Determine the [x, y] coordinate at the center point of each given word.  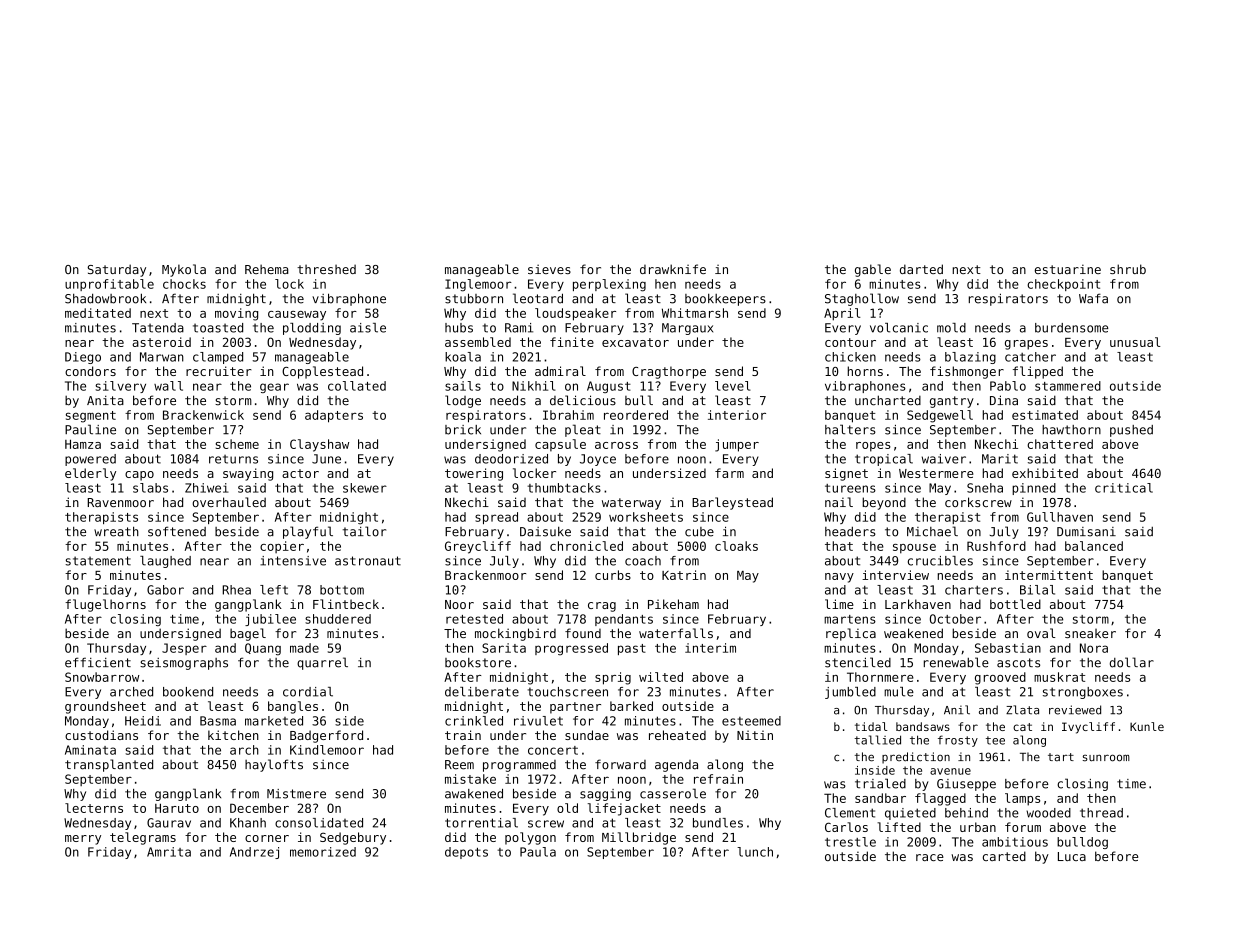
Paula [538, 852]
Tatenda [158, 328]
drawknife [673, 269]
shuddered [338, 619]
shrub [1128, 269]
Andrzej [254, 853]
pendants [624, 620]
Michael [932, 531]
